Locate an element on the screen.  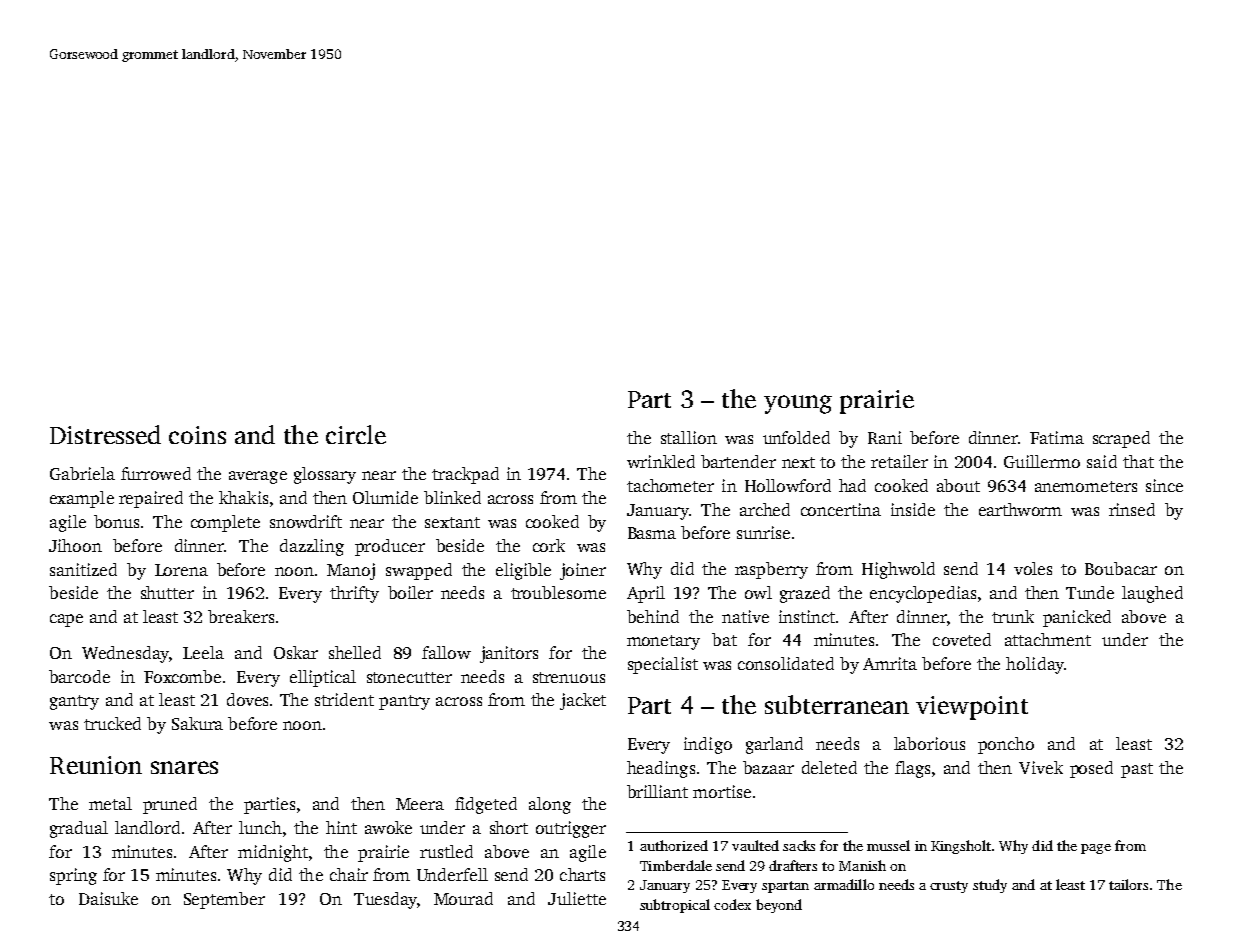
scraped is located at coordinates (1121, 439).
